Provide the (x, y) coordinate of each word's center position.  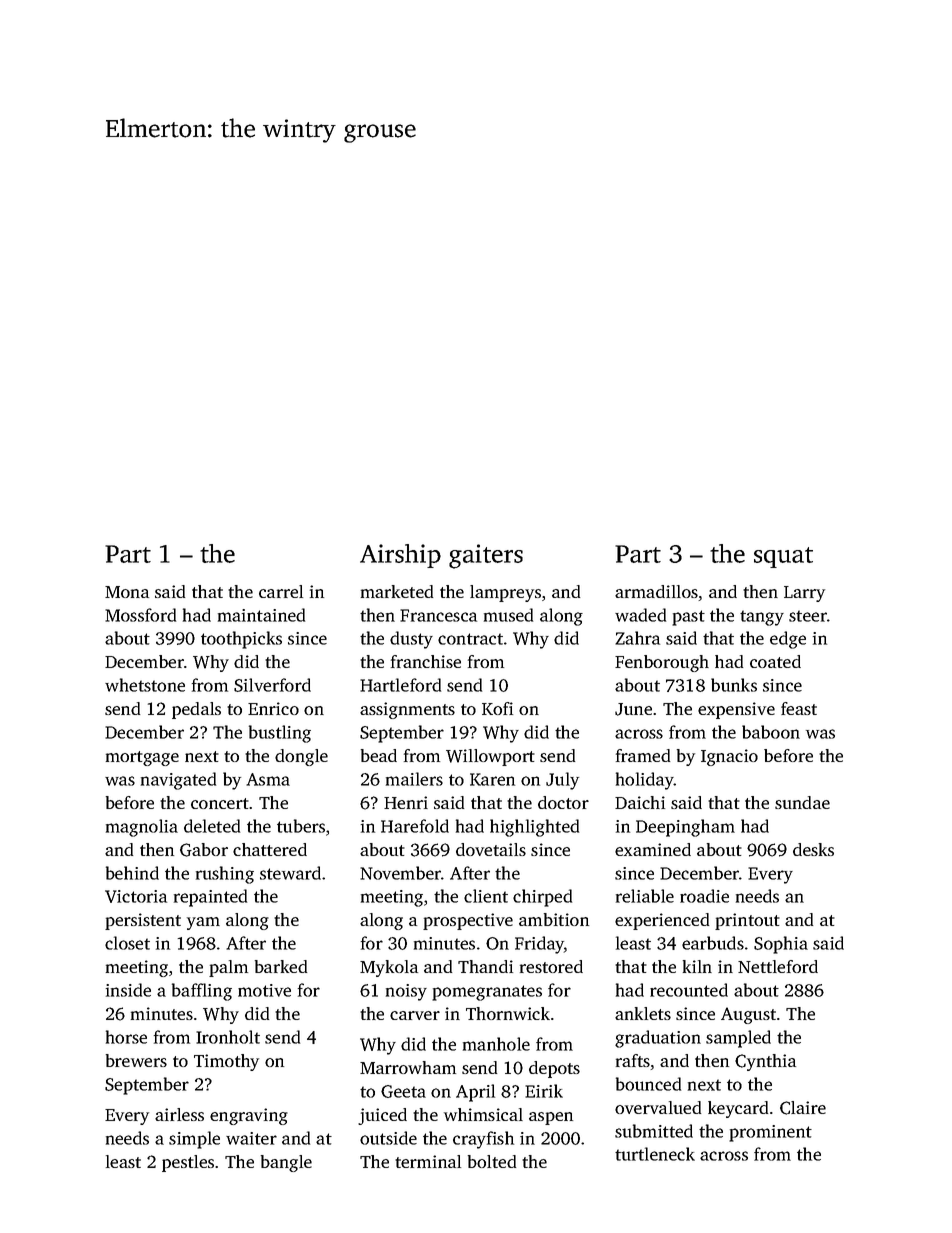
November (400, 873)
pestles (188, 1163)
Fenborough (662, 663)
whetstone (145, 685)
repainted (210, 898)
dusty (411, 640)
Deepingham (685, 828)
